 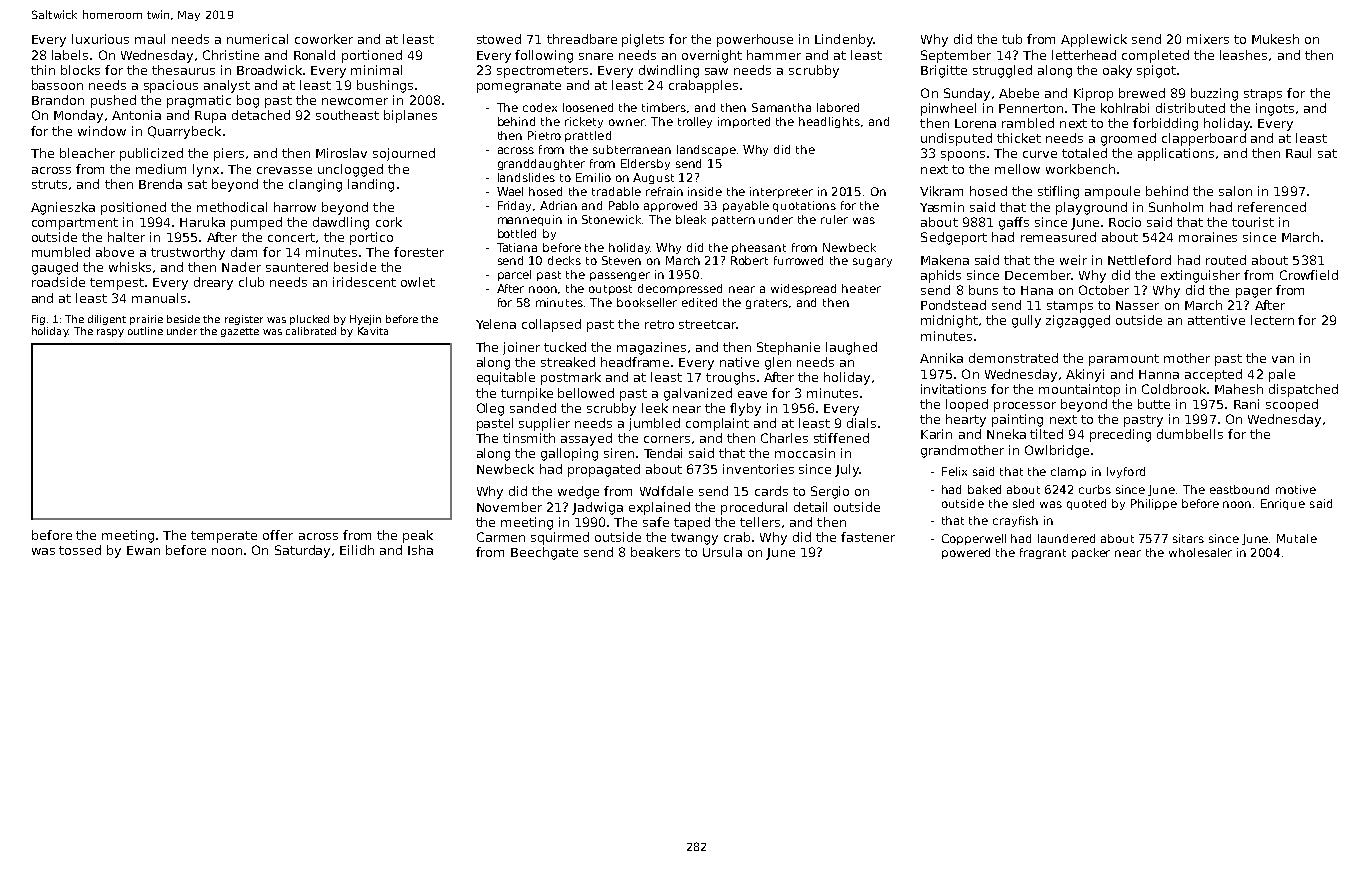 What do you see at coordinates (722, 552) in the page?
I see `Ursula` at bounding box center [722, 552].
